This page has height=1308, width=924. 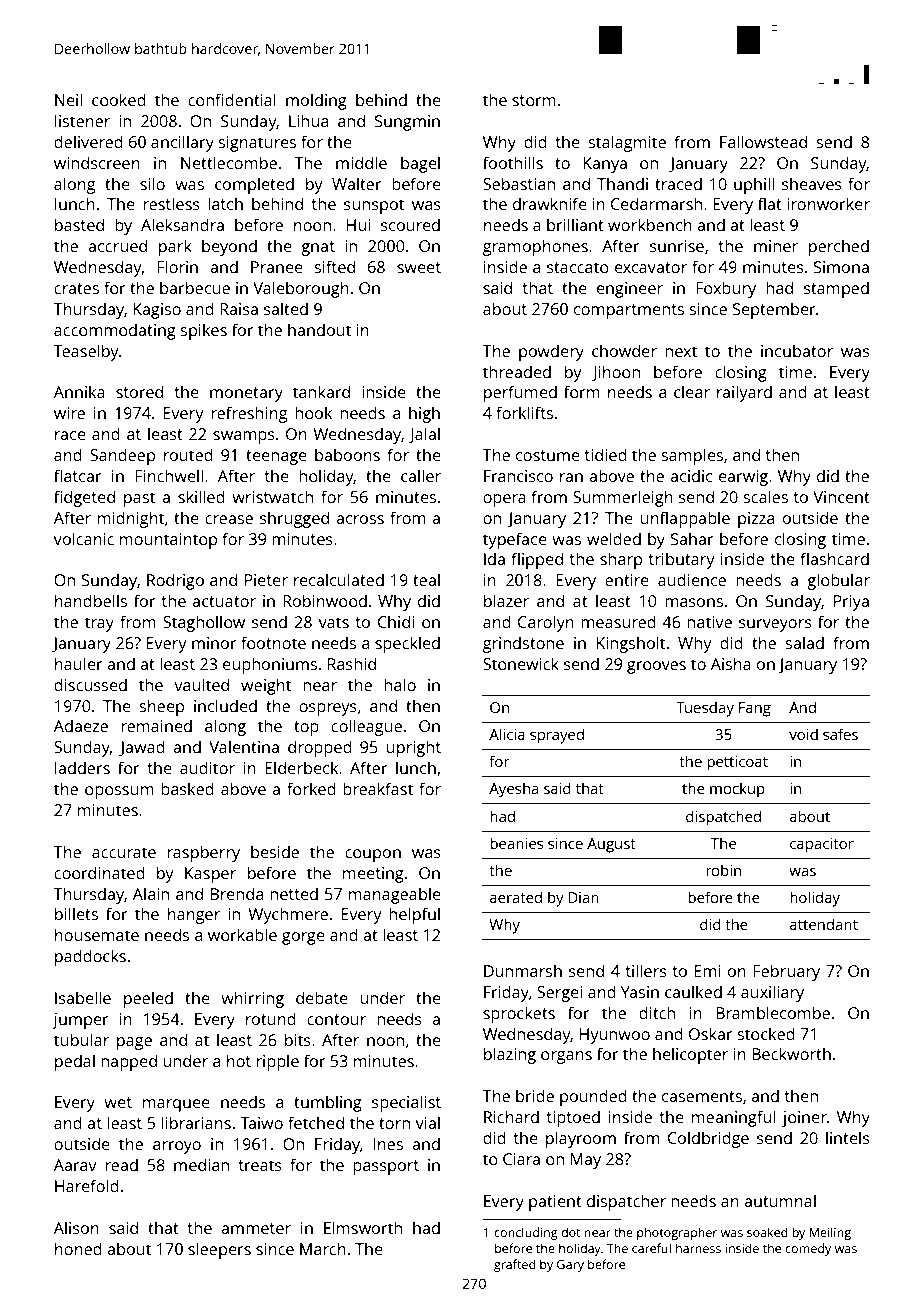 What do you see at coordinates (534, 100) in the page?
I see `storm` at bounding box center [534, 100].
